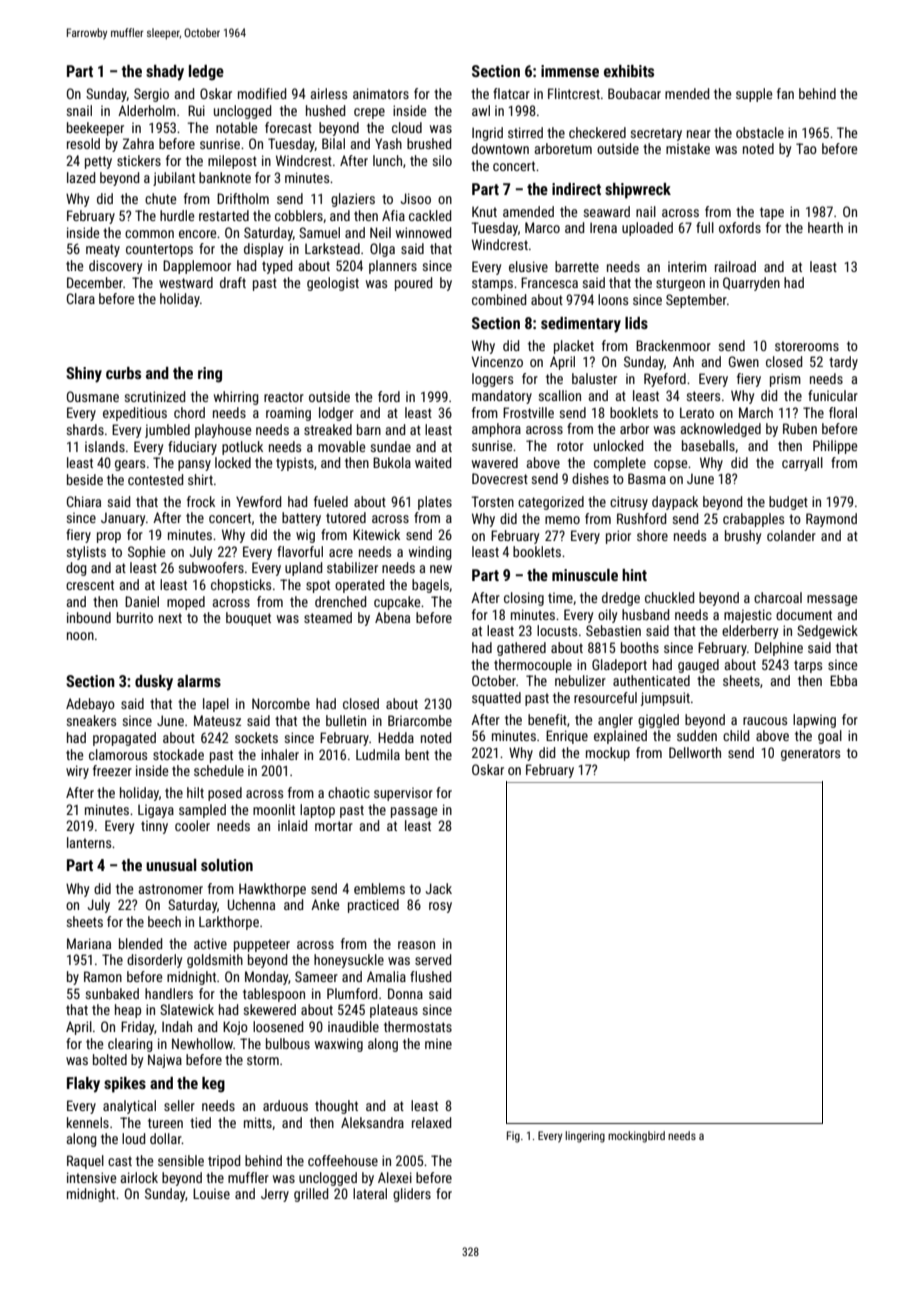 This image has width=924, height=1308. I want to click on shady, so click(165, 73).
